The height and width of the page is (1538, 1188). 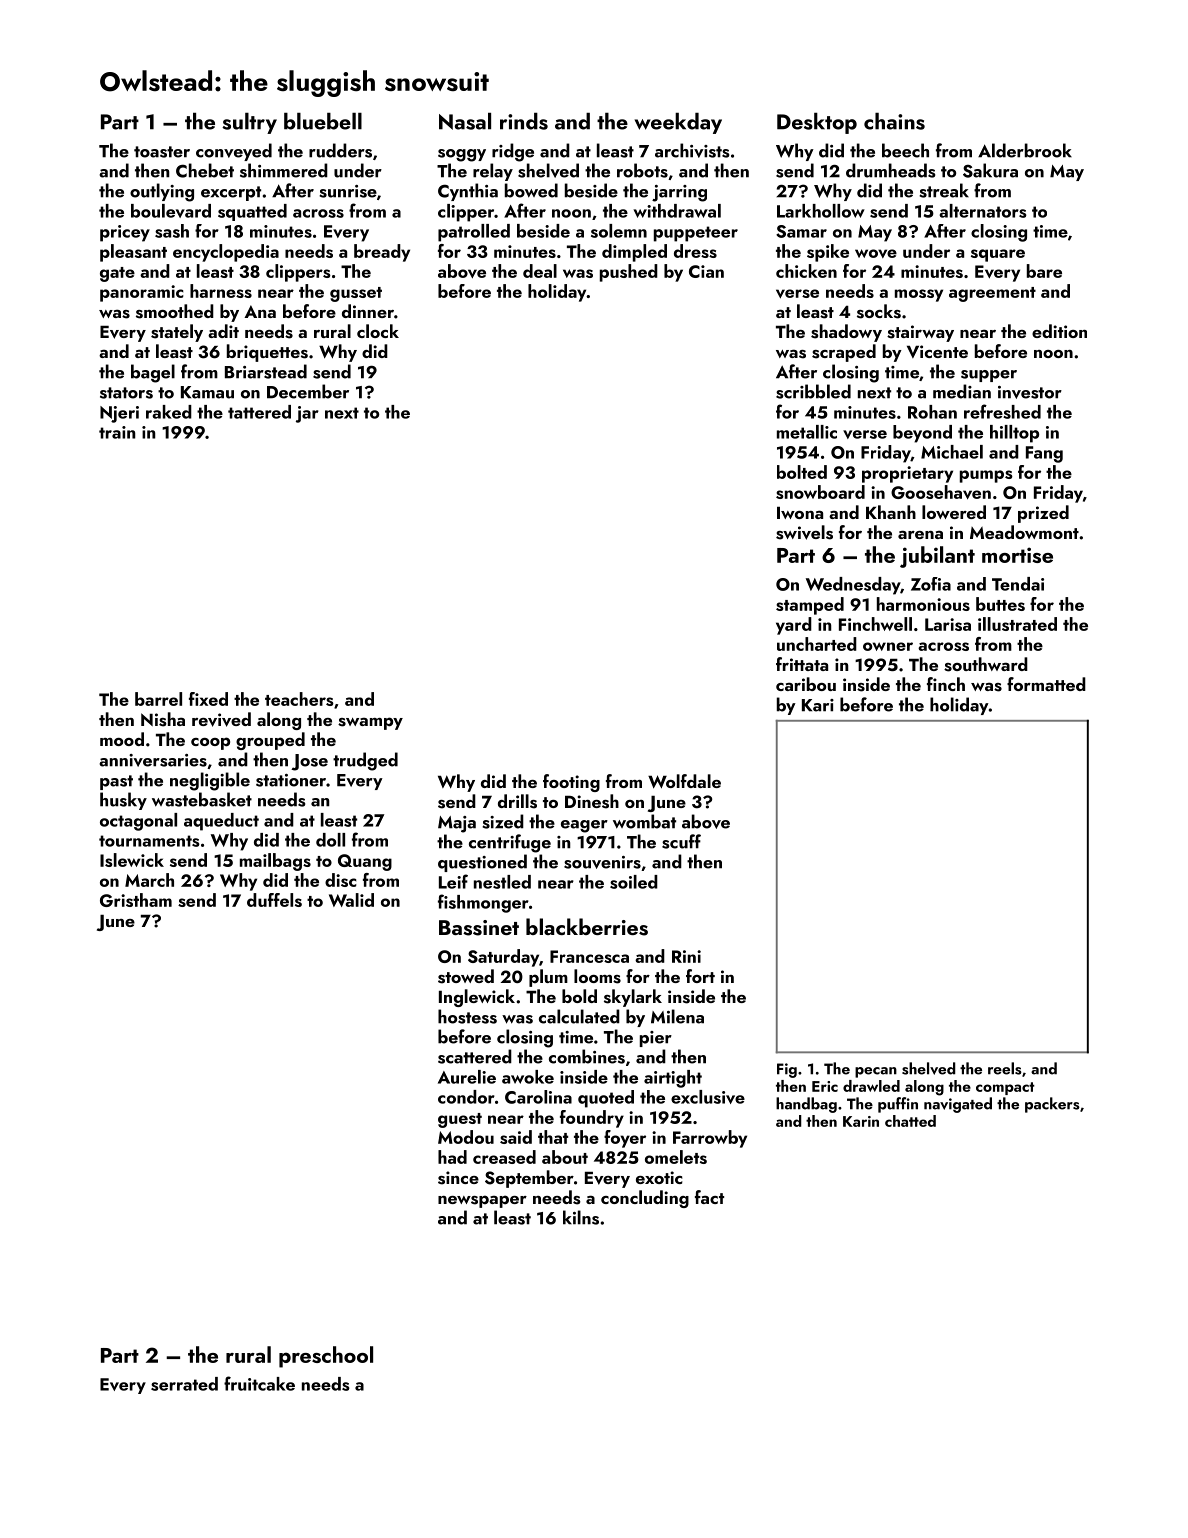 What do you see at coordinates (625, 1139) in the page?
I see `foyer` at bounding box center [625, 1139].
